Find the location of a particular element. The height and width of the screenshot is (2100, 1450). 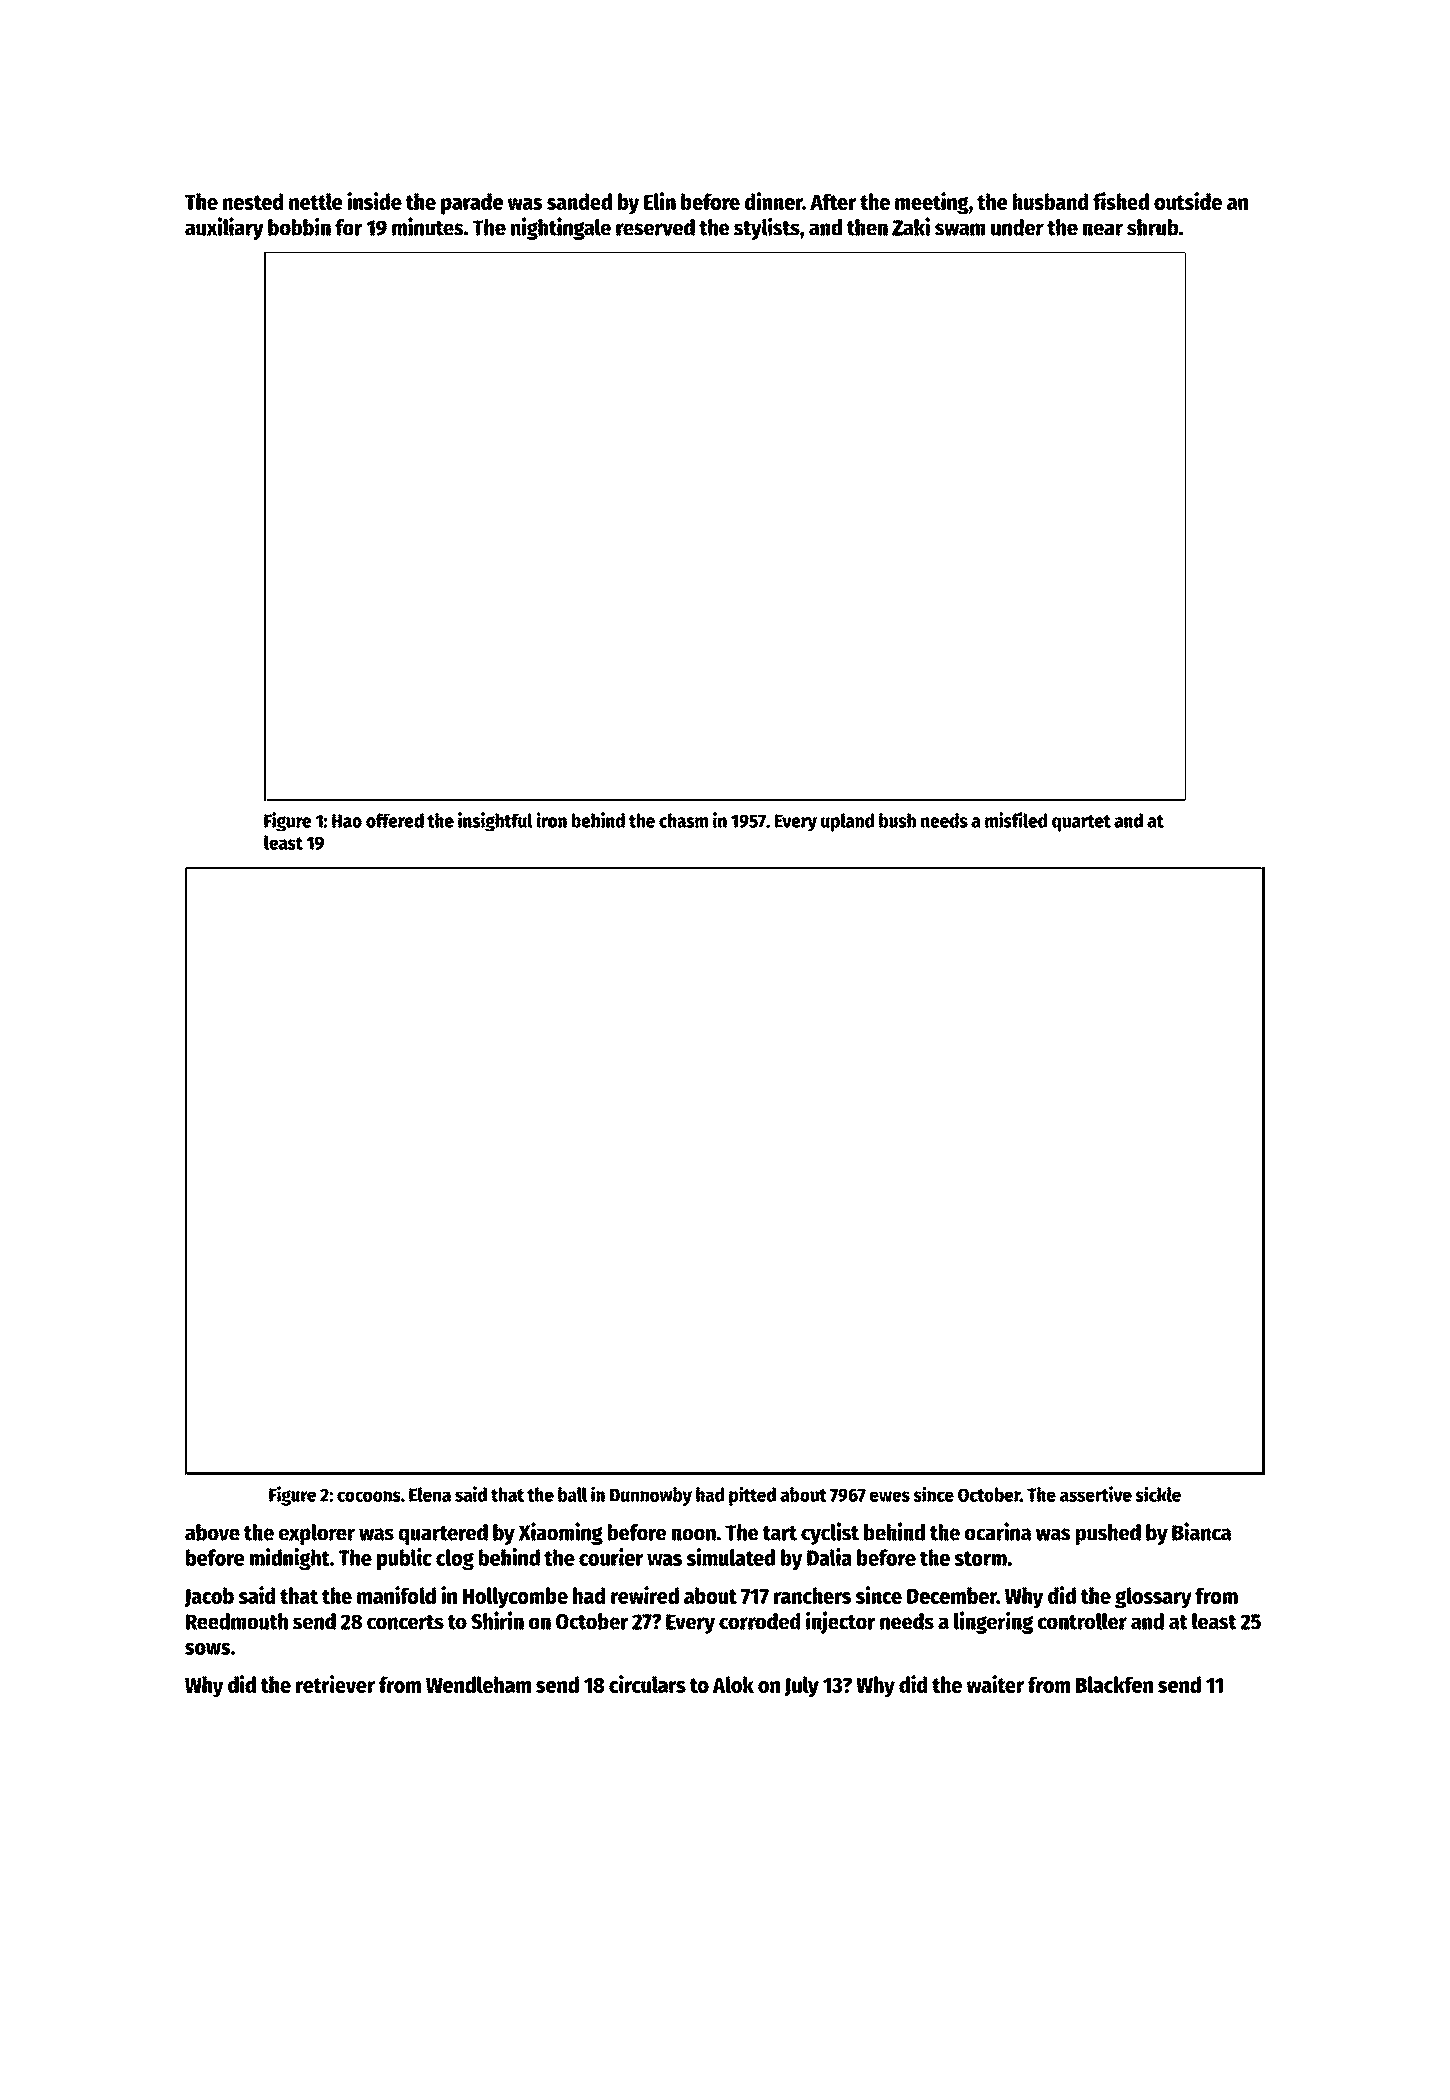

quartet is located at coordinates (1081, 823).
